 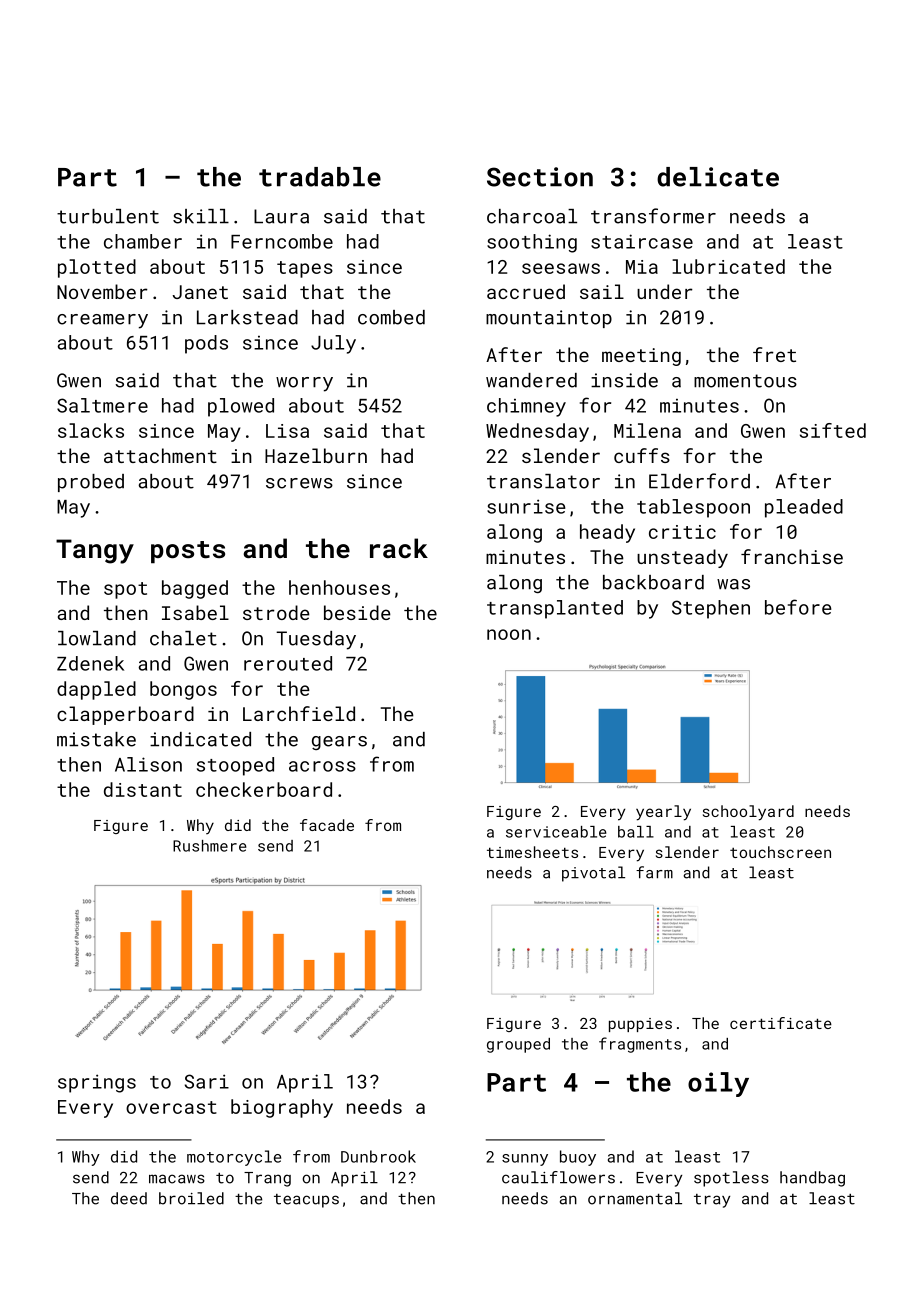 What do you see at coordinates (129, 1198) in the screenshot?
I see `deed` at bounding box center [129, 1198].
